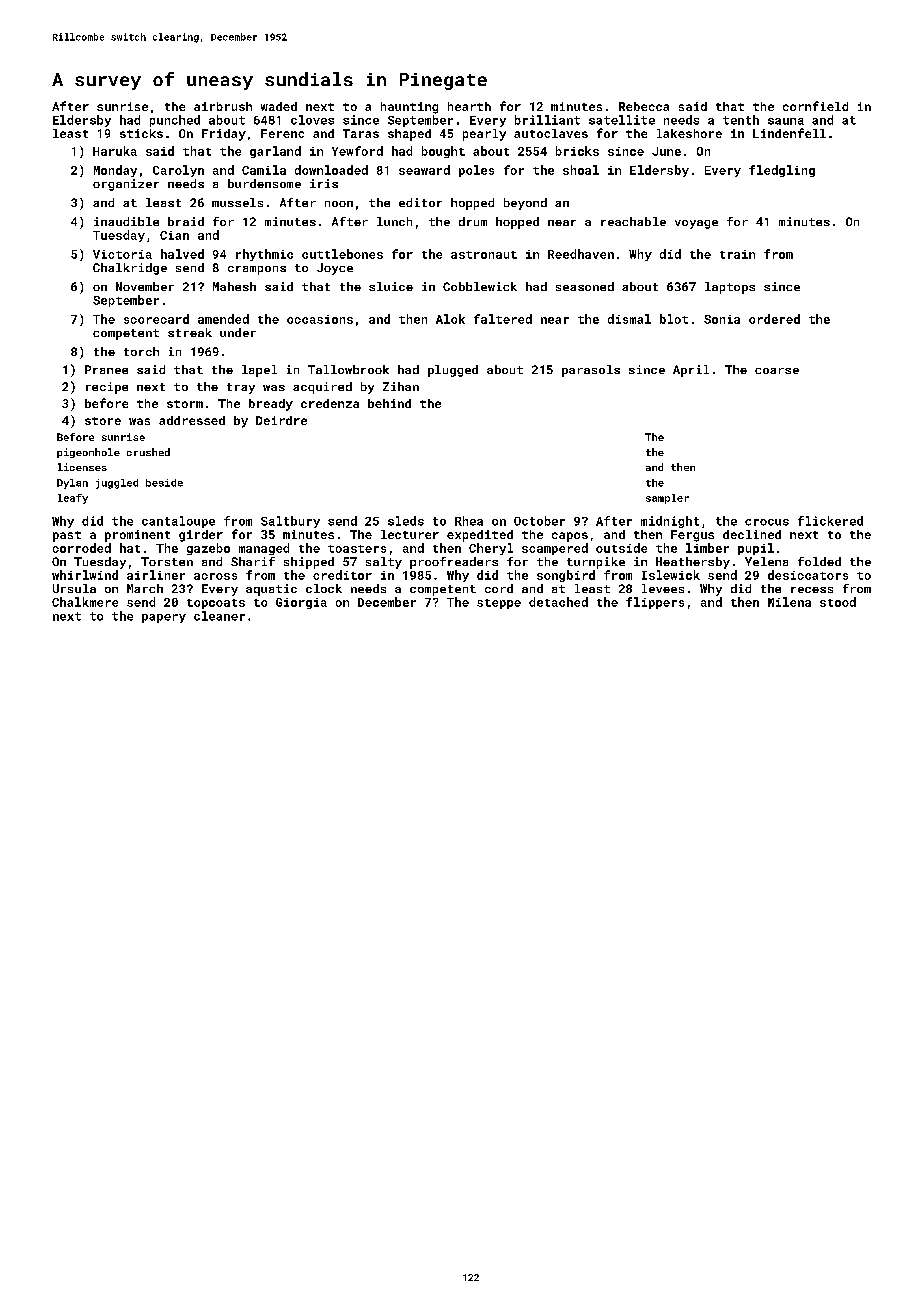 The image size is (924, 1308). Describe the element at coordinates (782, 171) in the screenshot. I see `fledgling` at that location.
